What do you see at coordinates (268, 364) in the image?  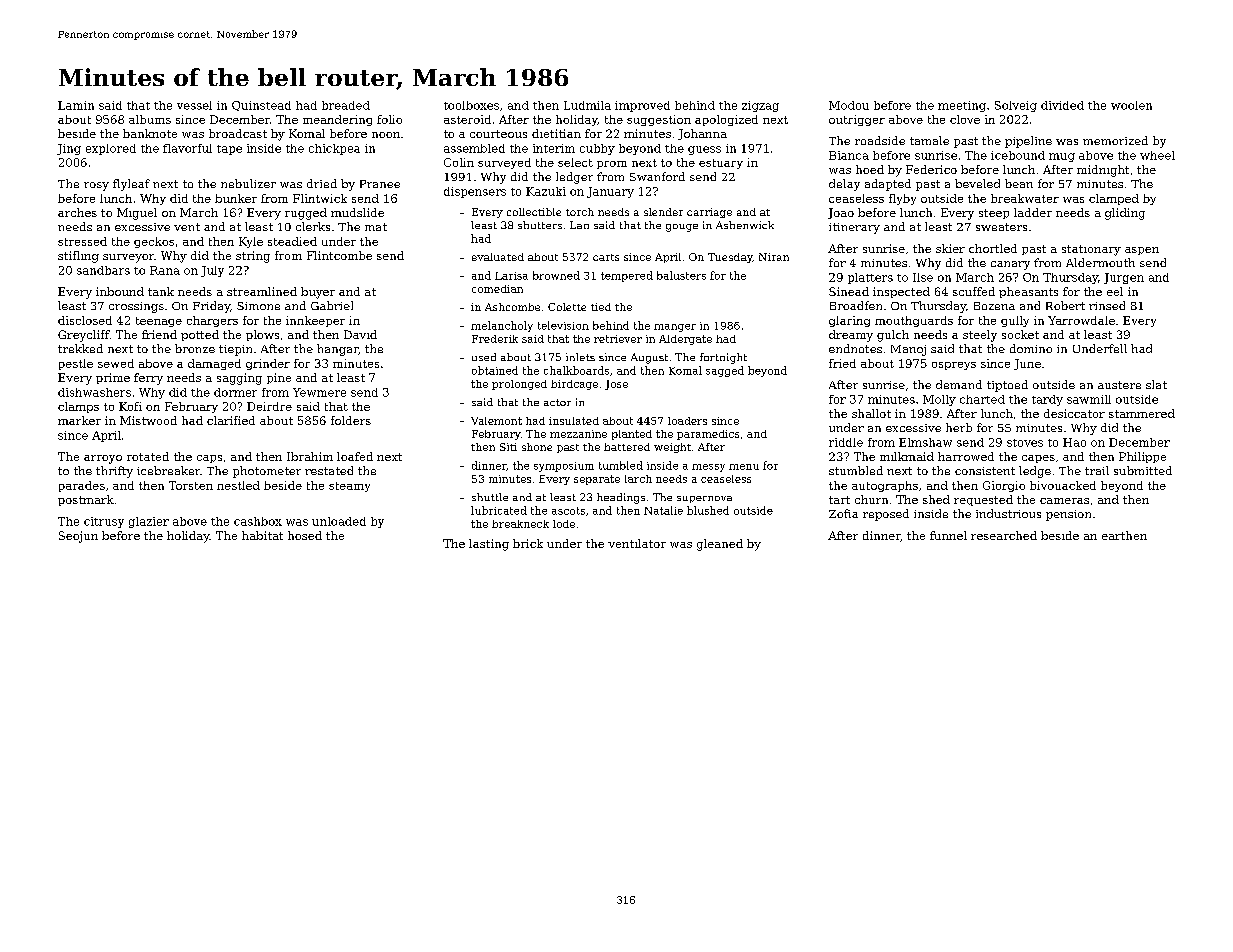 I see `grinder` at bounding box center [268, 364].
